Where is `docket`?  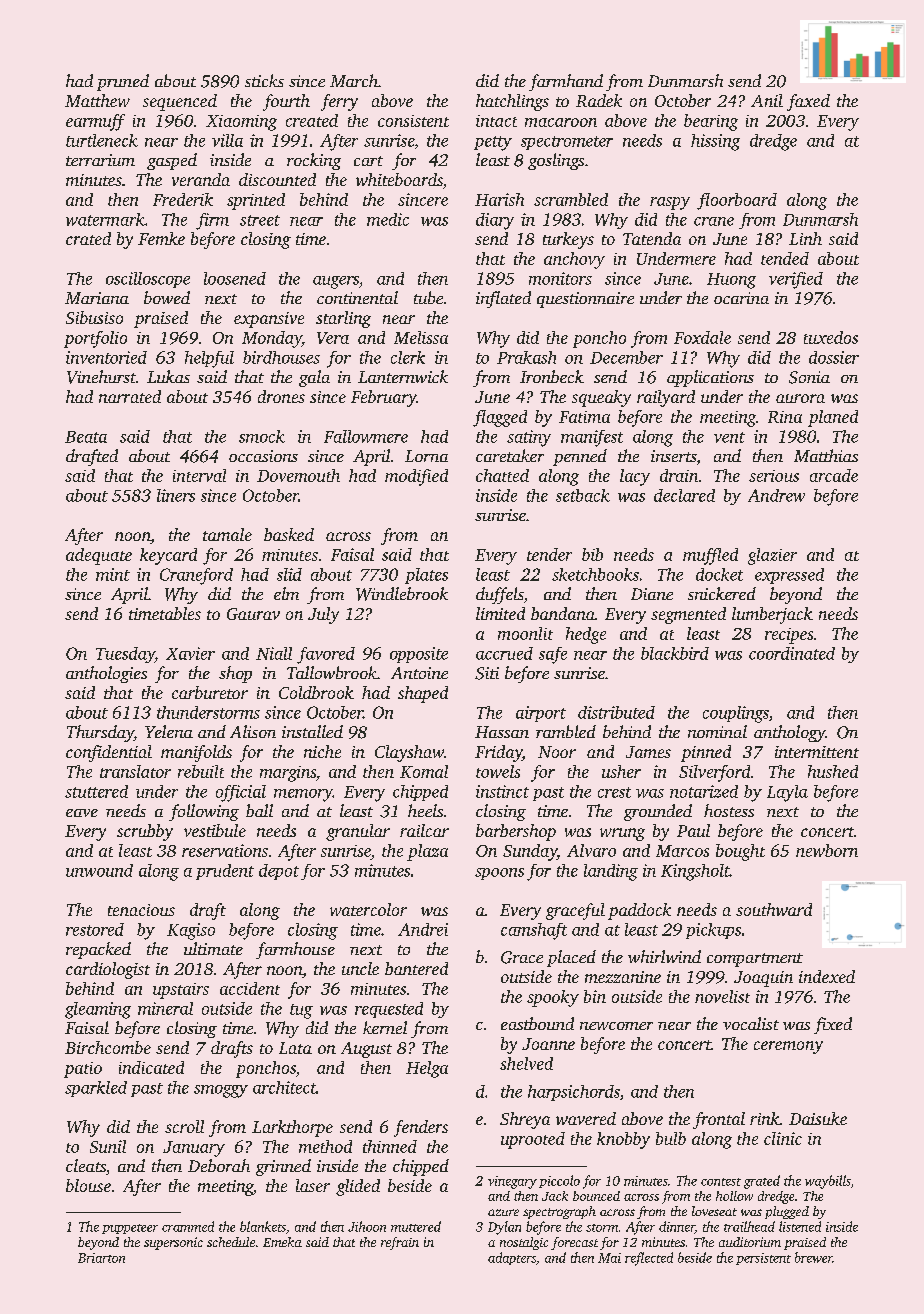
docket is located at coordinates (719, 574).
